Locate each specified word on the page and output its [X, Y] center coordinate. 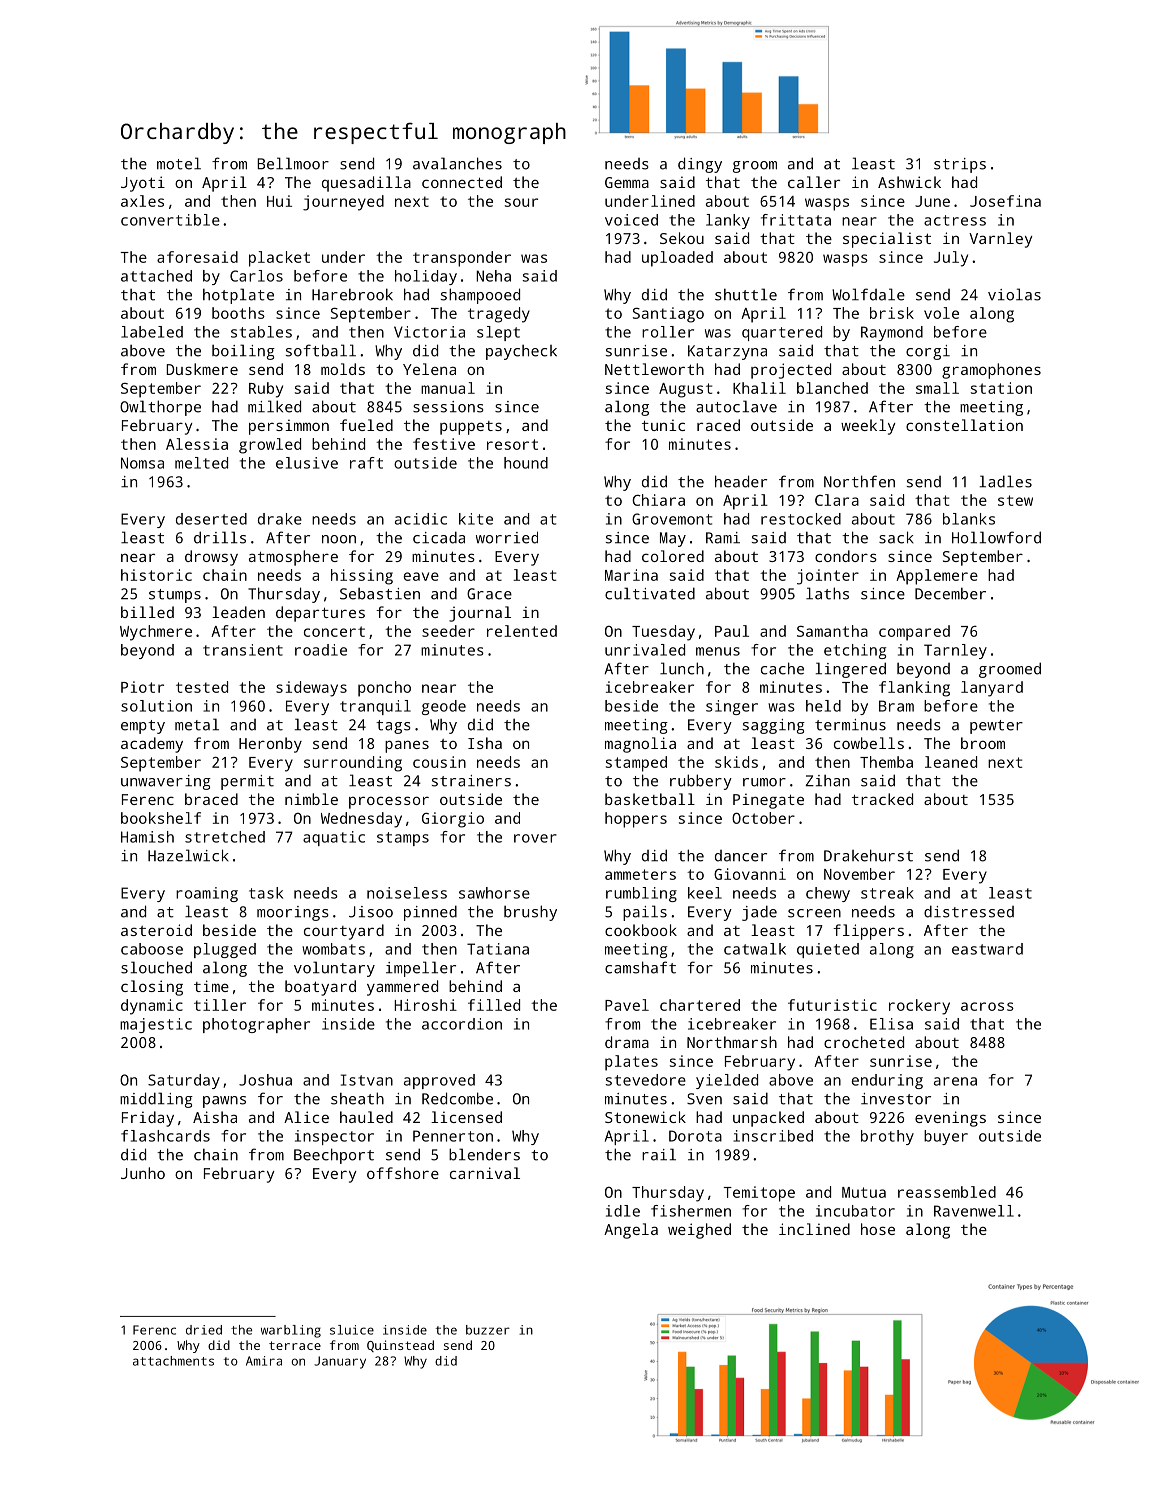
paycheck [521, 352]
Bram [896, 706]
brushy [530, 913]
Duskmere [202, 369]
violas [1014, 294]
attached [156, 276]
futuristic [832, 1005]
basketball [650, 799]
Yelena [429, 369]
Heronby [270, 745]
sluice [352, 1330]
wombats [333, 949]
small [937, 388]
